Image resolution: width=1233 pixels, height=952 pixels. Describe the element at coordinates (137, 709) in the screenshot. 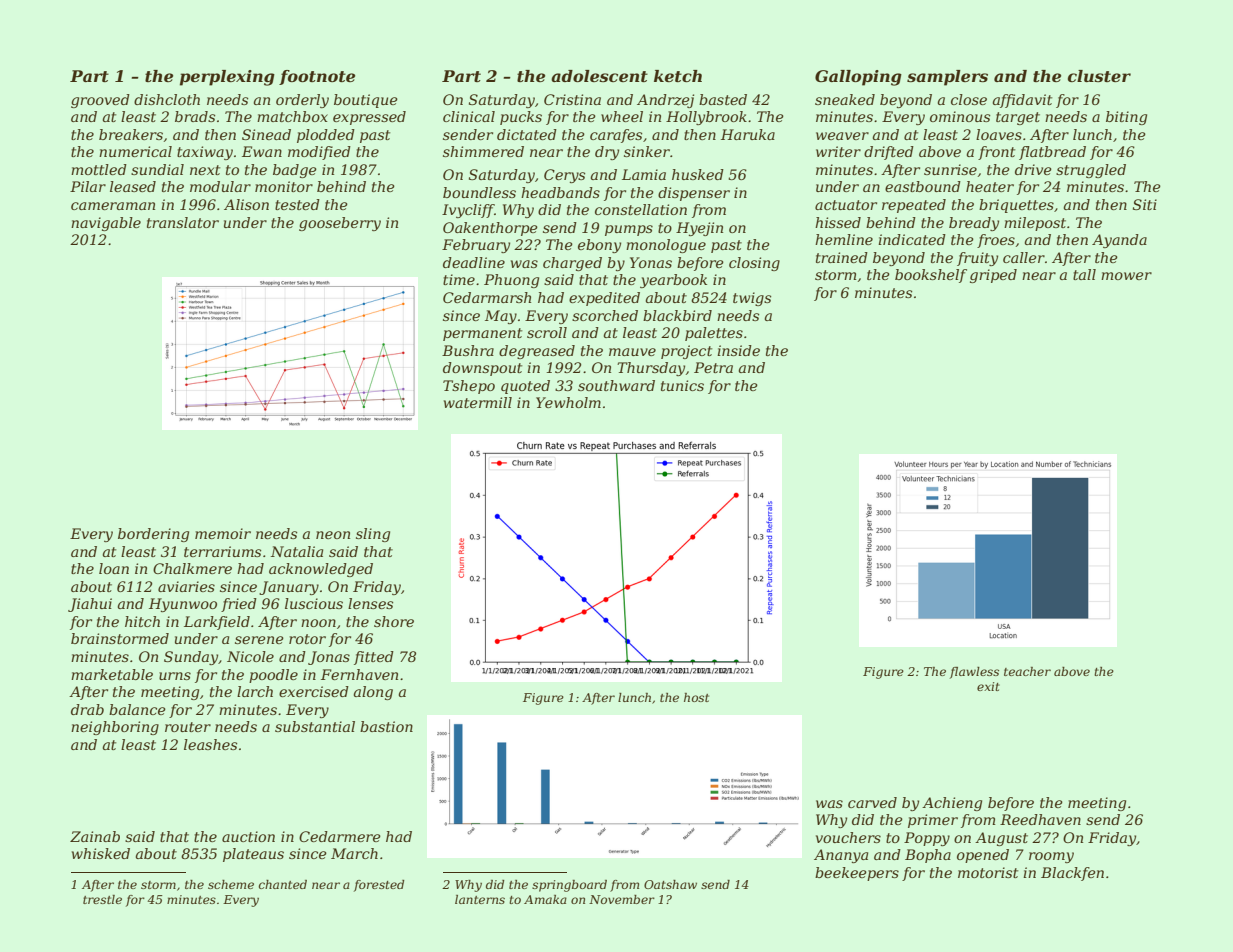

I see `balance` at that location.
